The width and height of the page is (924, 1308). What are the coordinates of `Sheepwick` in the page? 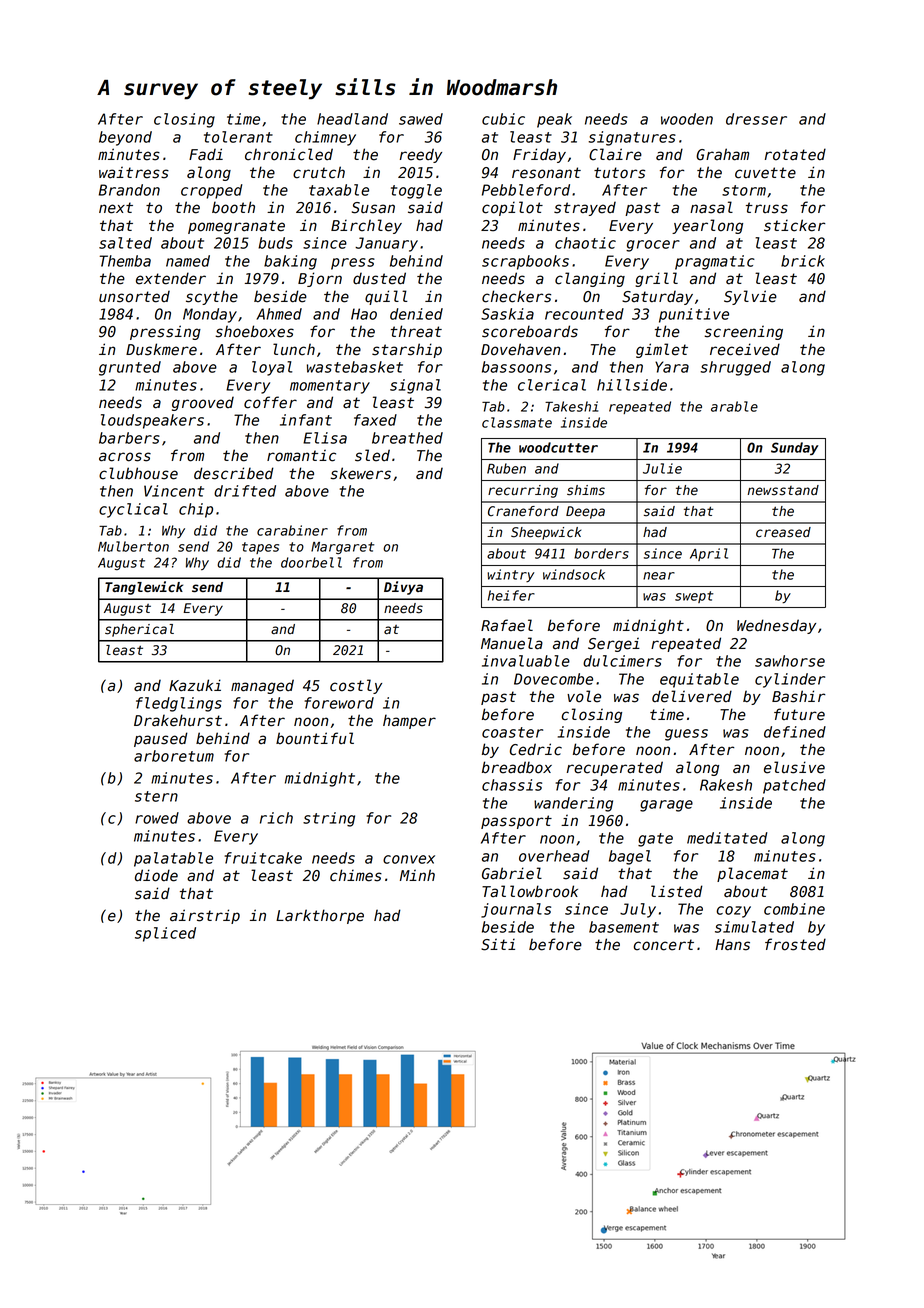 It's located at (546, 533).
